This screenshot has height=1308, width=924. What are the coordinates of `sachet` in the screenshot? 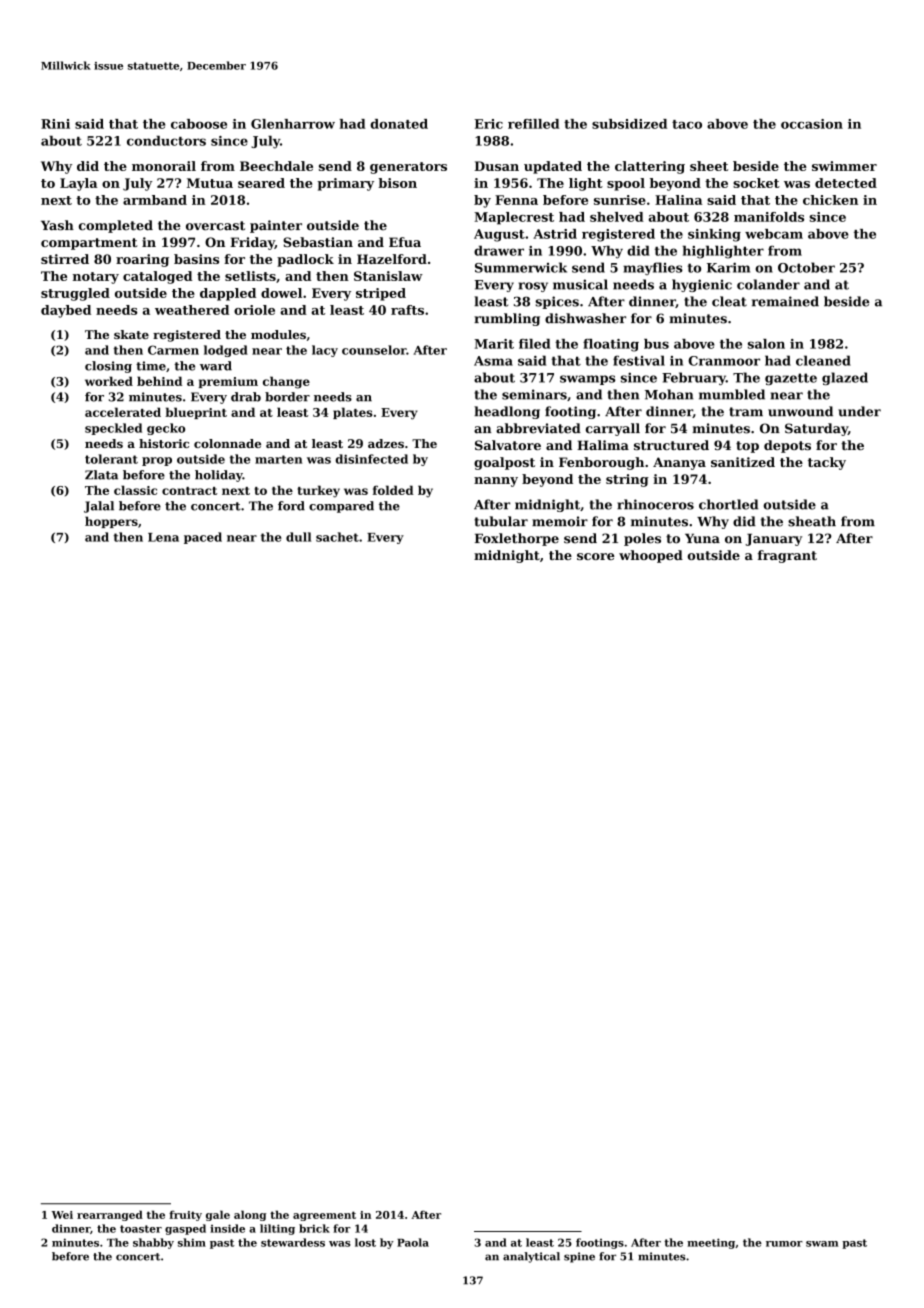 It's located at (337, 537).
